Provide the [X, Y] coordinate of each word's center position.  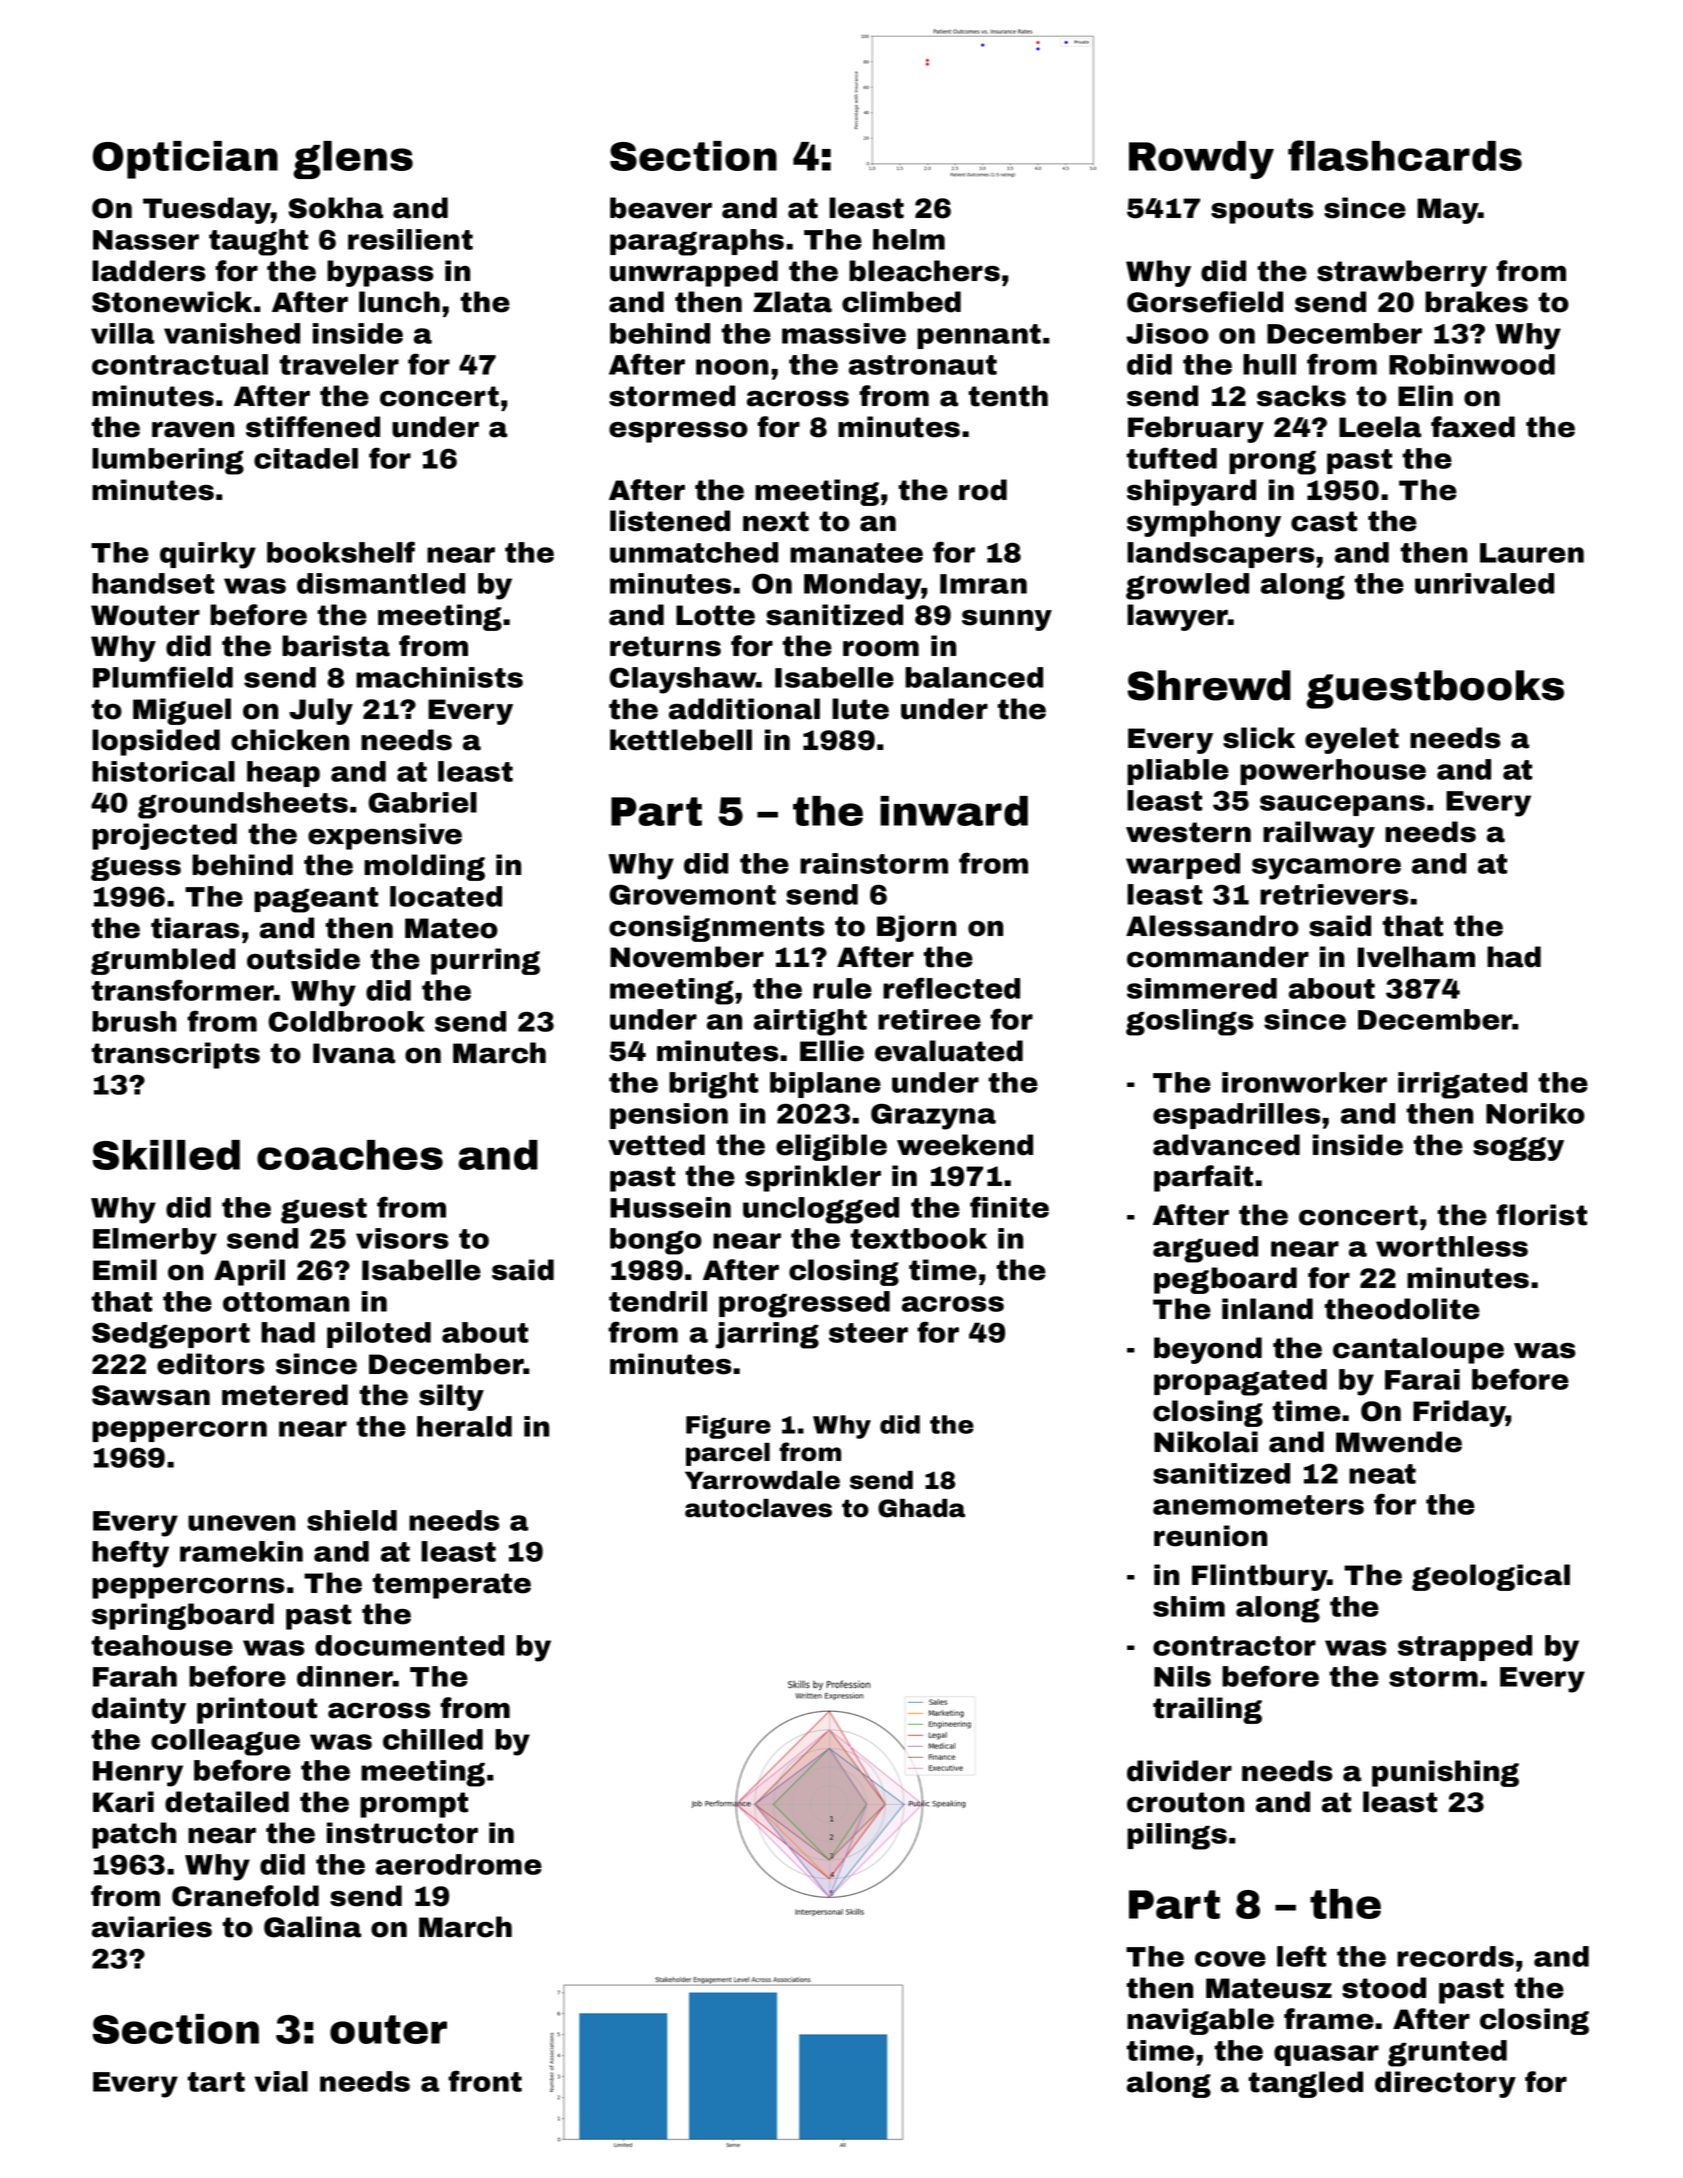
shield [352, 1520]
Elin [1425, 395]
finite [1009, 1207]
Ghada [921, 1508]
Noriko [1535, 1113]
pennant [979, 336]
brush [134, 1021]
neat [1382, 1474]
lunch [399, 302]
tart [216, 2082]
